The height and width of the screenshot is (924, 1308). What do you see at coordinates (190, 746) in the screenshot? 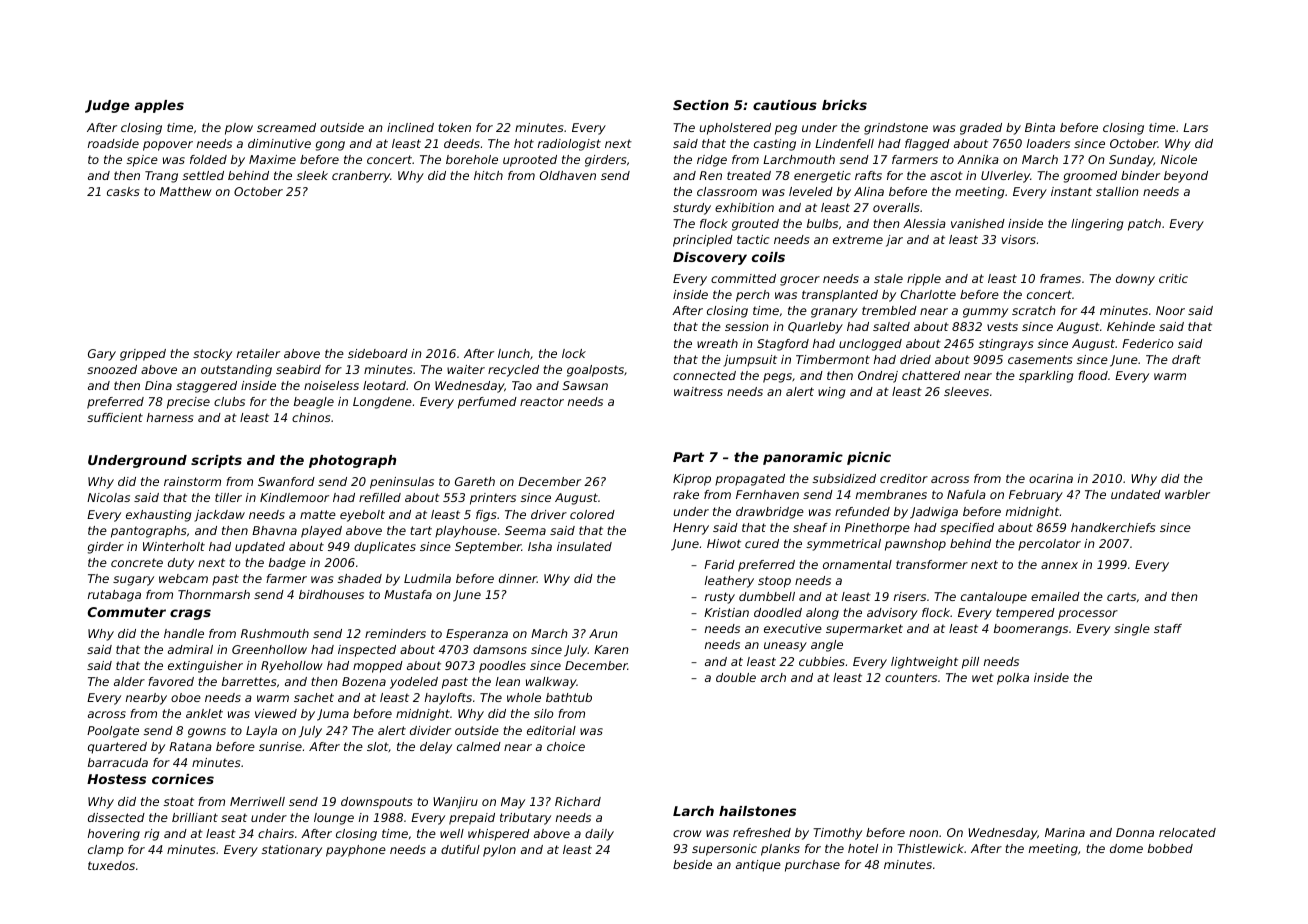
I see `Ratana` at bounding box center [190, 746].
